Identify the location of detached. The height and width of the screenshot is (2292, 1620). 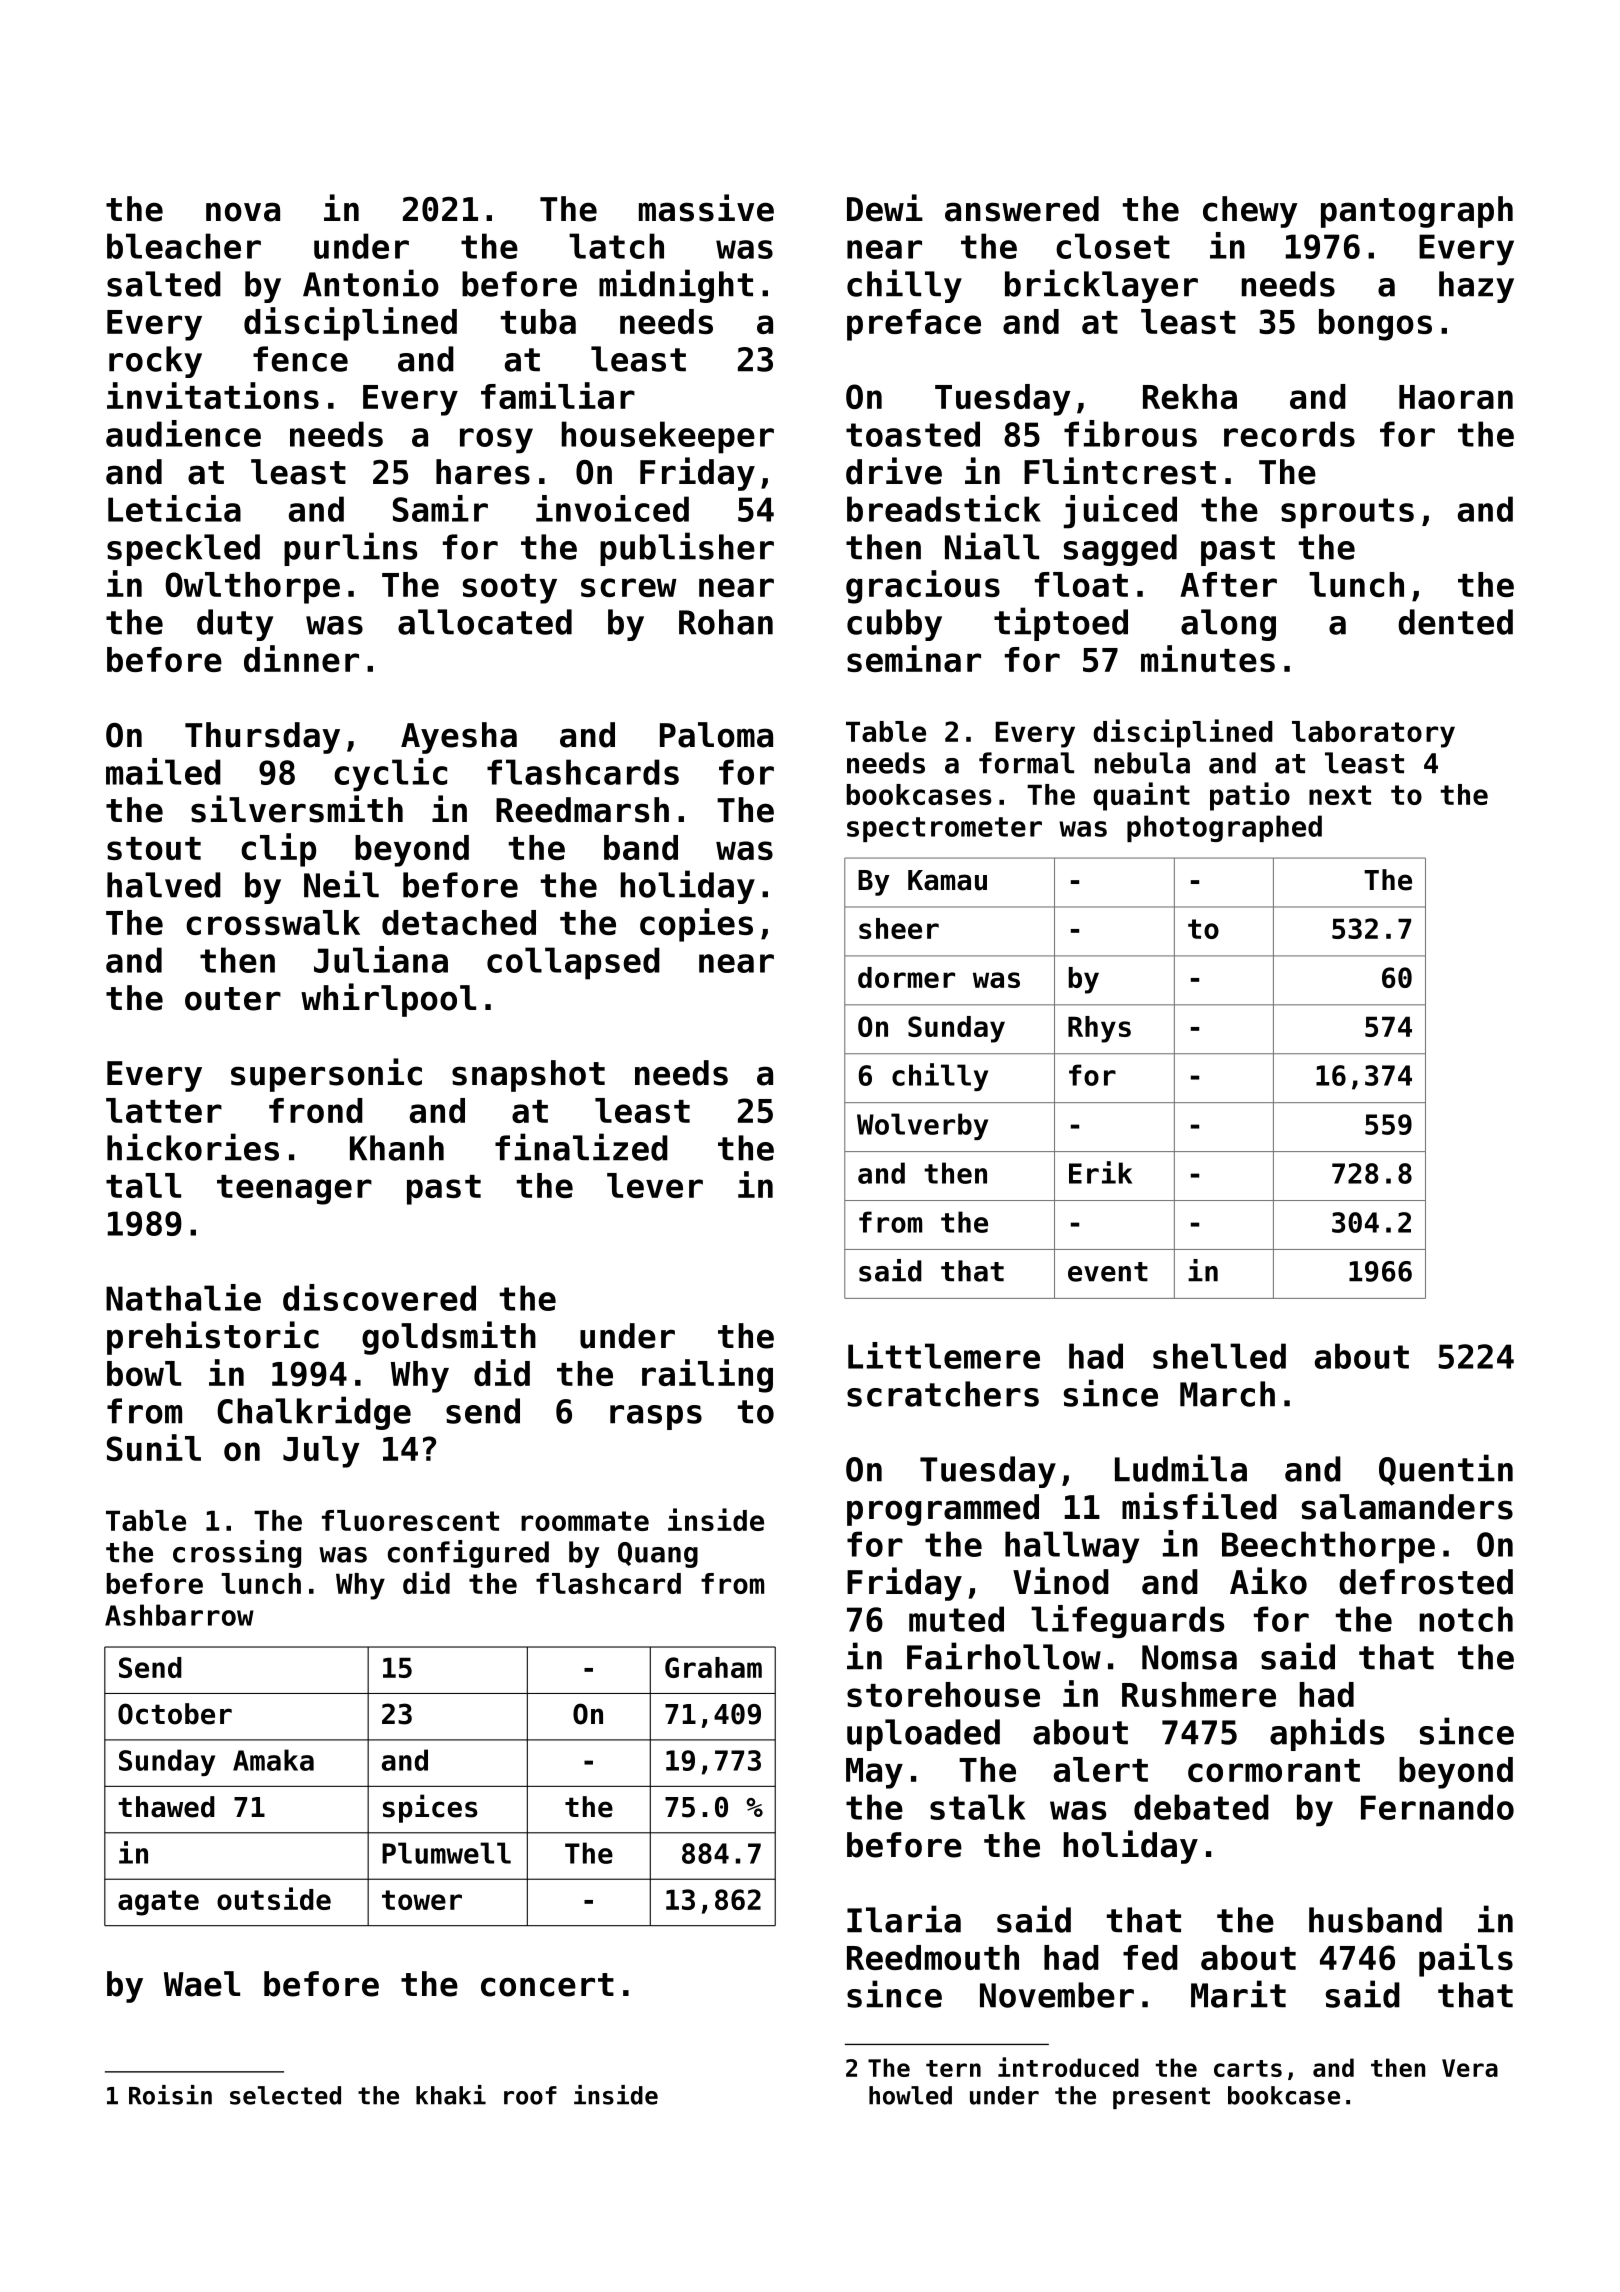
(459, 922).
